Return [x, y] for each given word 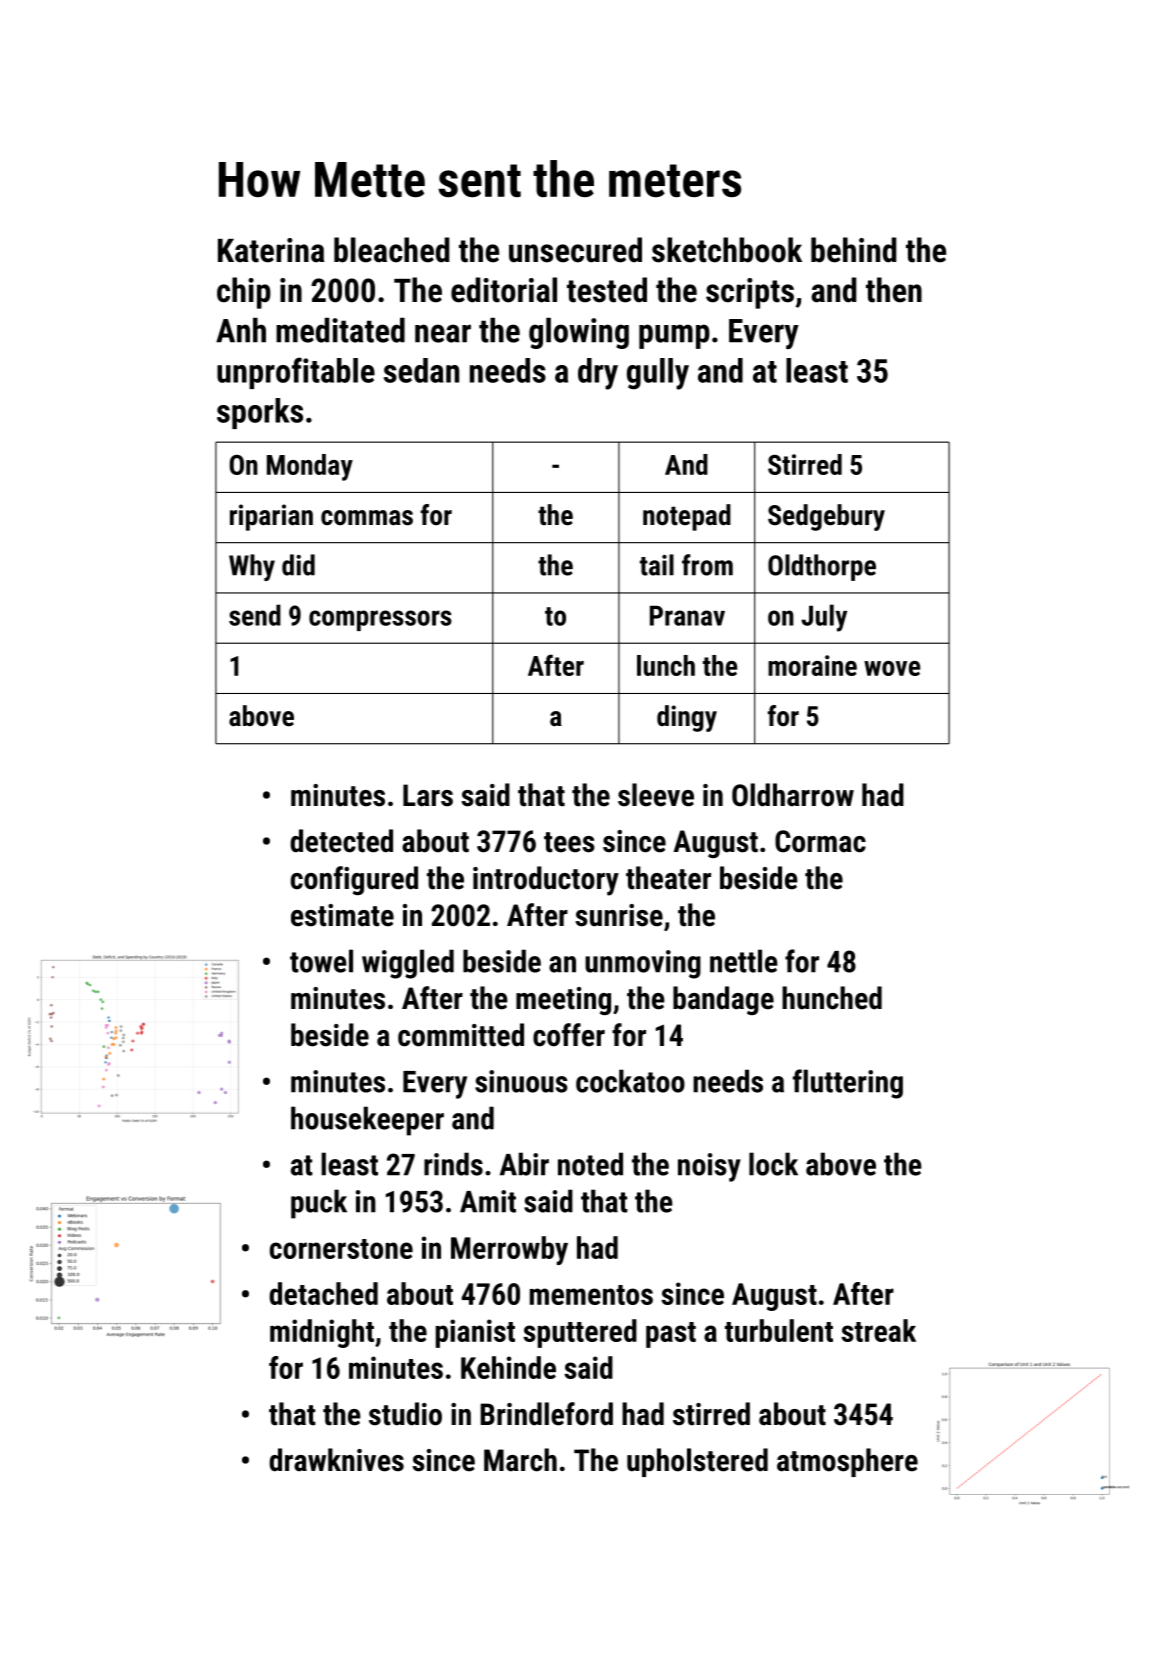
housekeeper [367, 1121]
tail [657, 565]
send [255, 615]
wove [892, 668]
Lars [428, 795]
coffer [569, 1035]
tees [569, 842]
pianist [475, 1333]
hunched [832, 998]
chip [244, 293]
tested [607, 290]
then [894, 290]
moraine [812, 665]
